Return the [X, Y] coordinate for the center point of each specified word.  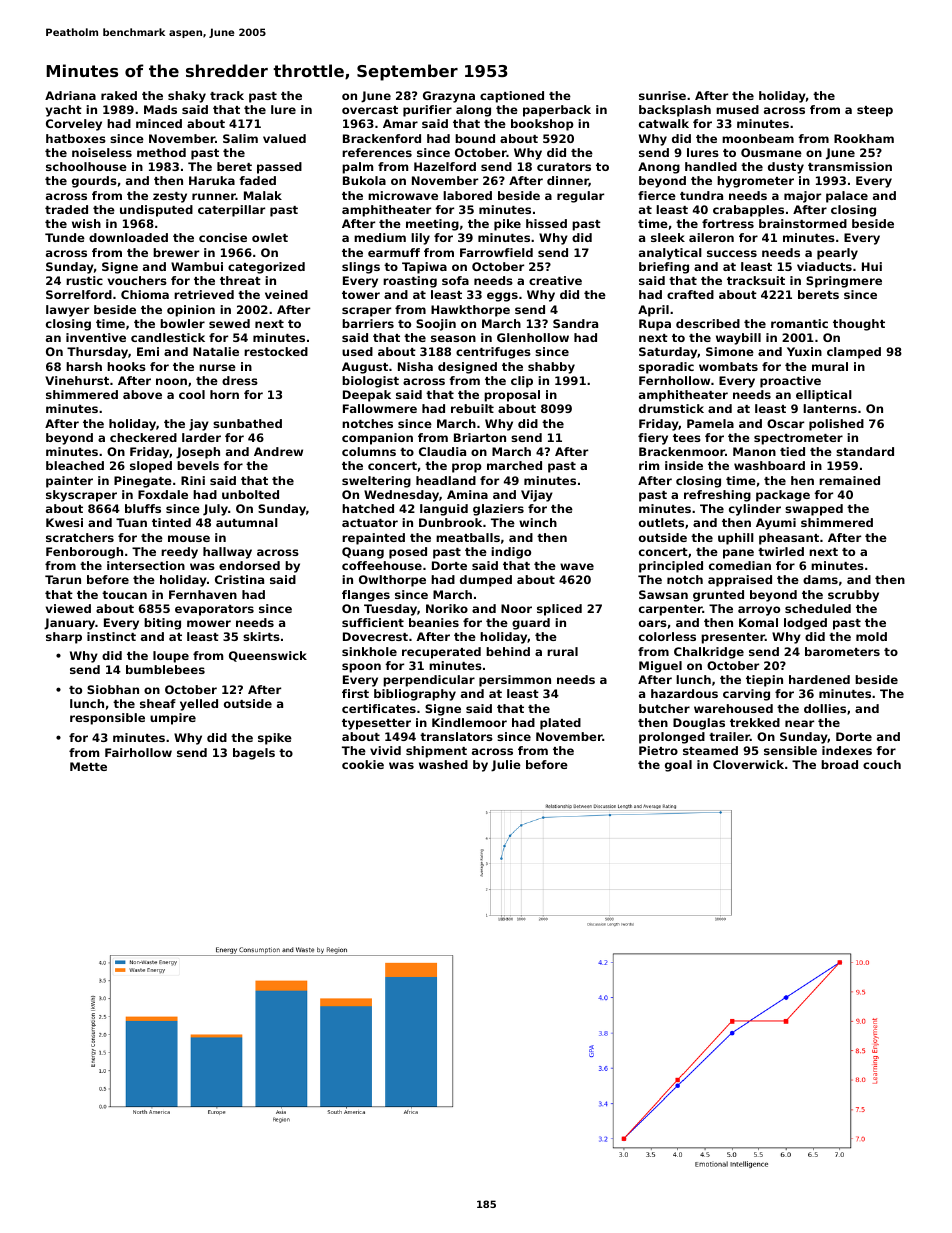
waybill [738, 339]
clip [522, 382]
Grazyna [449, 97]
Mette [88, 766]
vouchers [137, 280]
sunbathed [247, 423]
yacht [64, 111]
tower [361, 295]
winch [538, 522]
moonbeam [758, 138]
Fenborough [84, 553]
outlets [661, 522]
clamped [854, 353]
